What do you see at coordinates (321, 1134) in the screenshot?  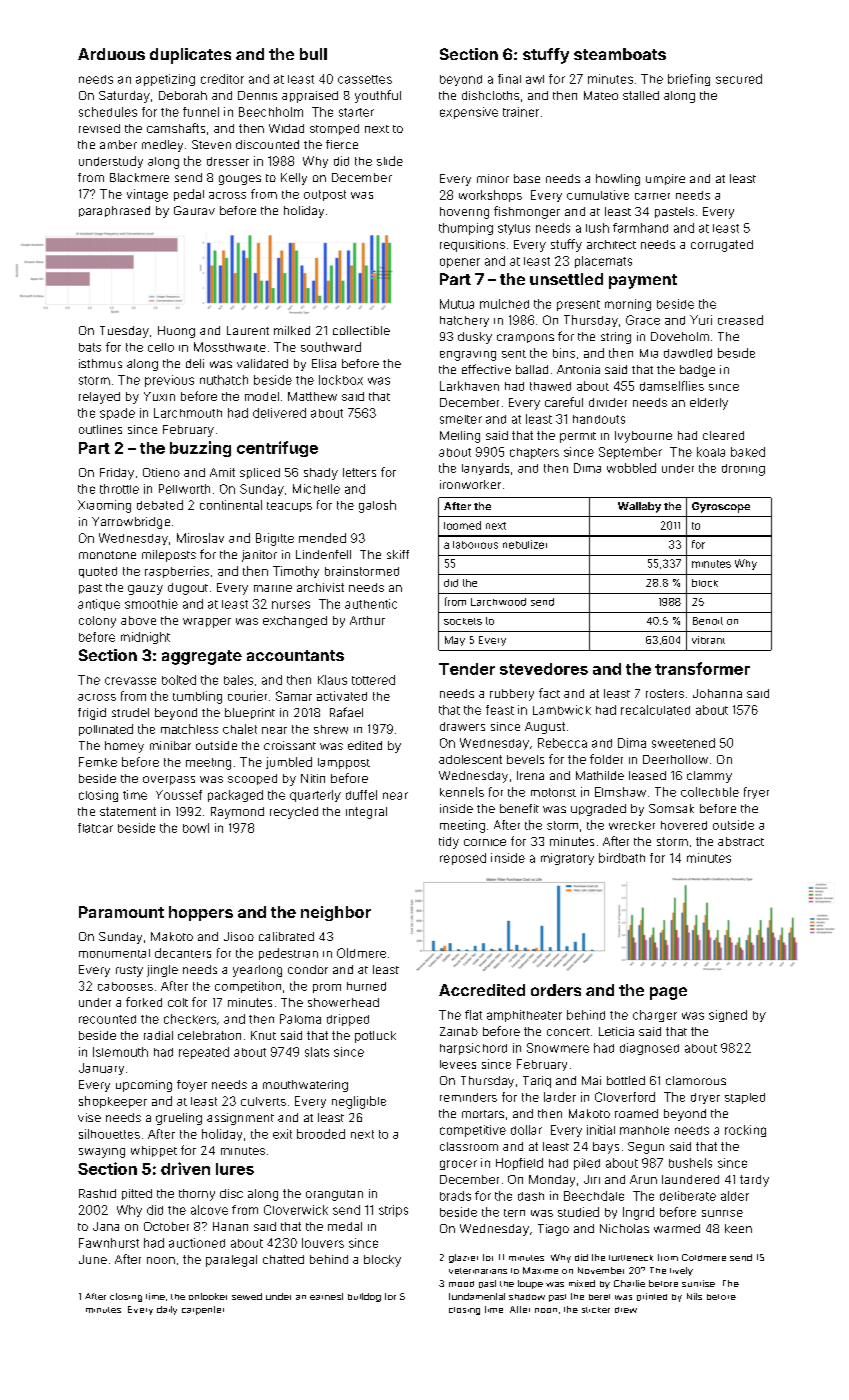 I see `brooded` at bounding box center [321, 1134].
